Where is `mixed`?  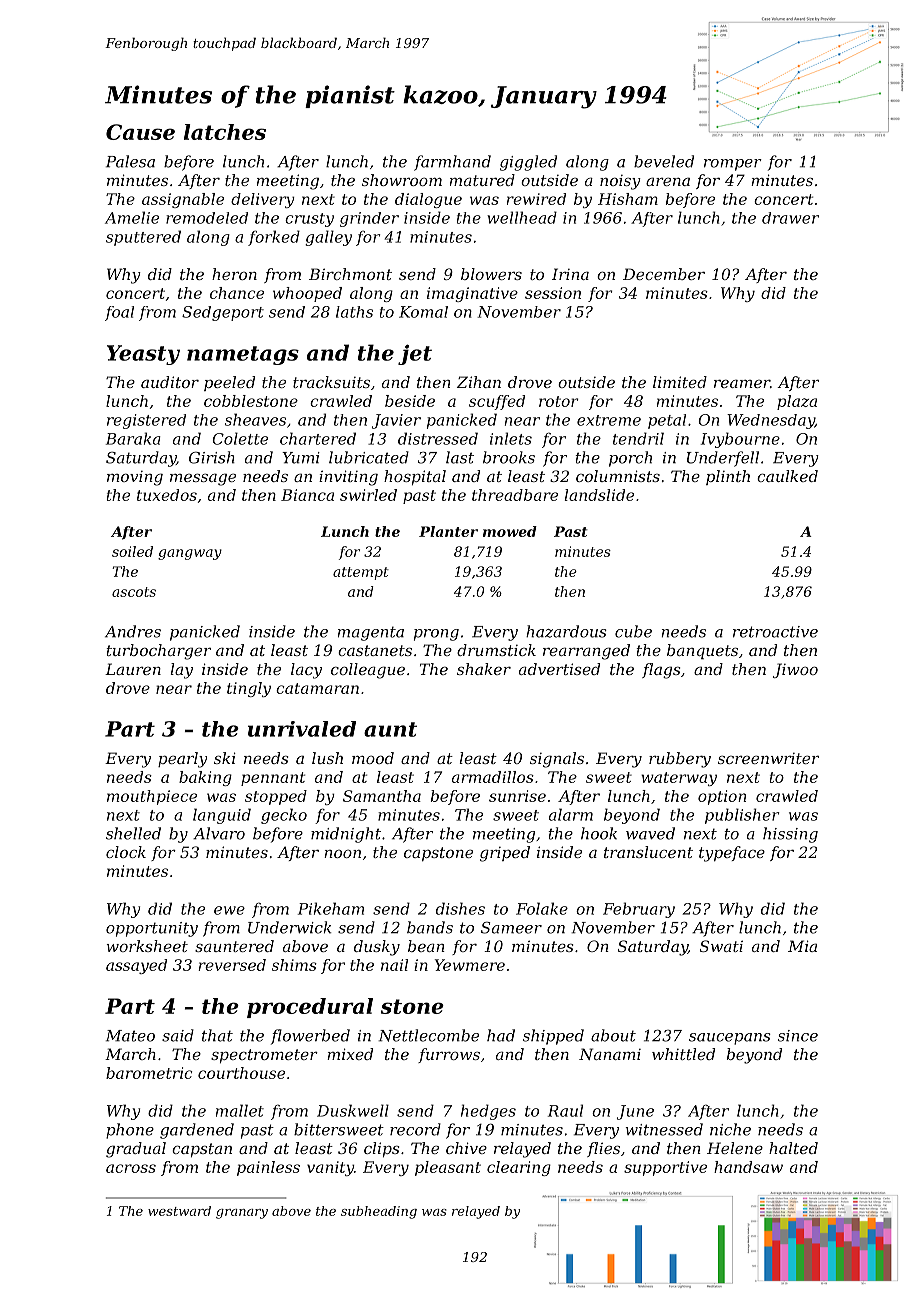 mixed is located at coordinates (350, 1054).
